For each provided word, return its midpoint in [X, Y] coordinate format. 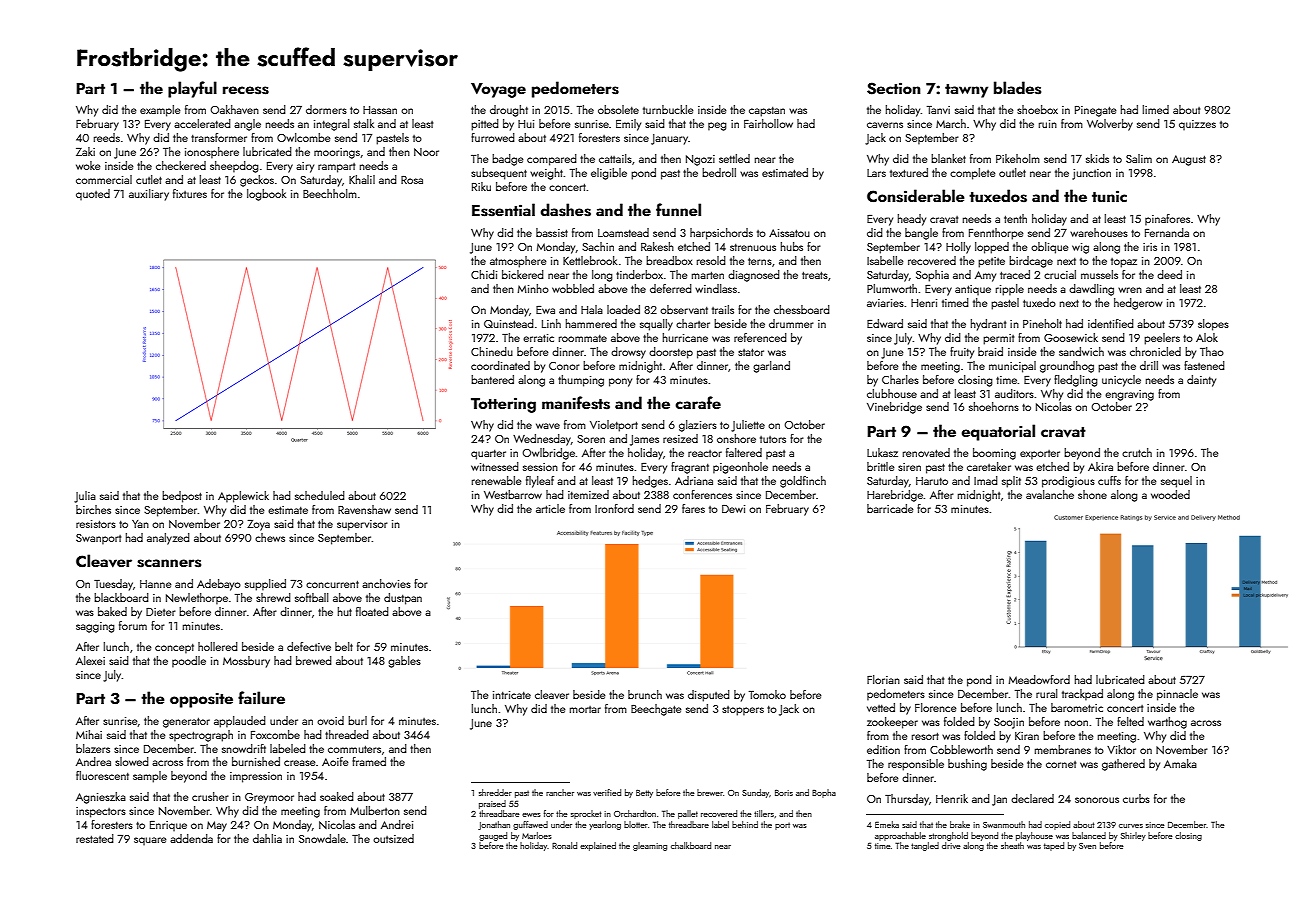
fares [693, 508]
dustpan [403, 599]
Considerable [916, 196]
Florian [883, 679]
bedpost [182, 497]
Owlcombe [304, 137]
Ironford [614, 508]
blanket [948, 158]
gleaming [650, 846]
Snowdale [322, 838]
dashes [565, 210]
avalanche [1050, 494]
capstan [767, 112]
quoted [93, 194]
